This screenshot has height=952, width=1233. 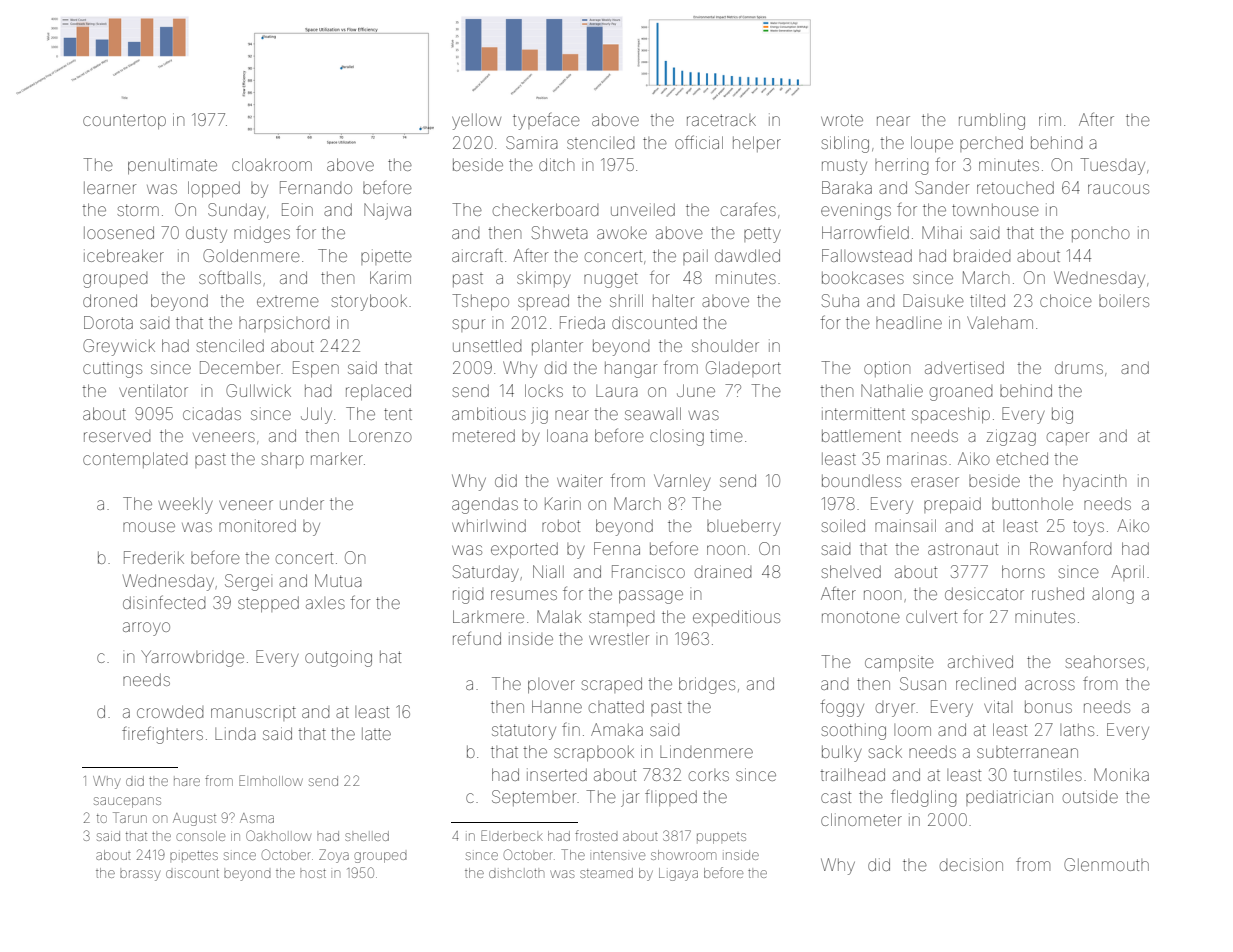 What do you see at coordinates (1118, 189) in the screenshot?
I see `raucous` at bounding box center [1118, 189].
